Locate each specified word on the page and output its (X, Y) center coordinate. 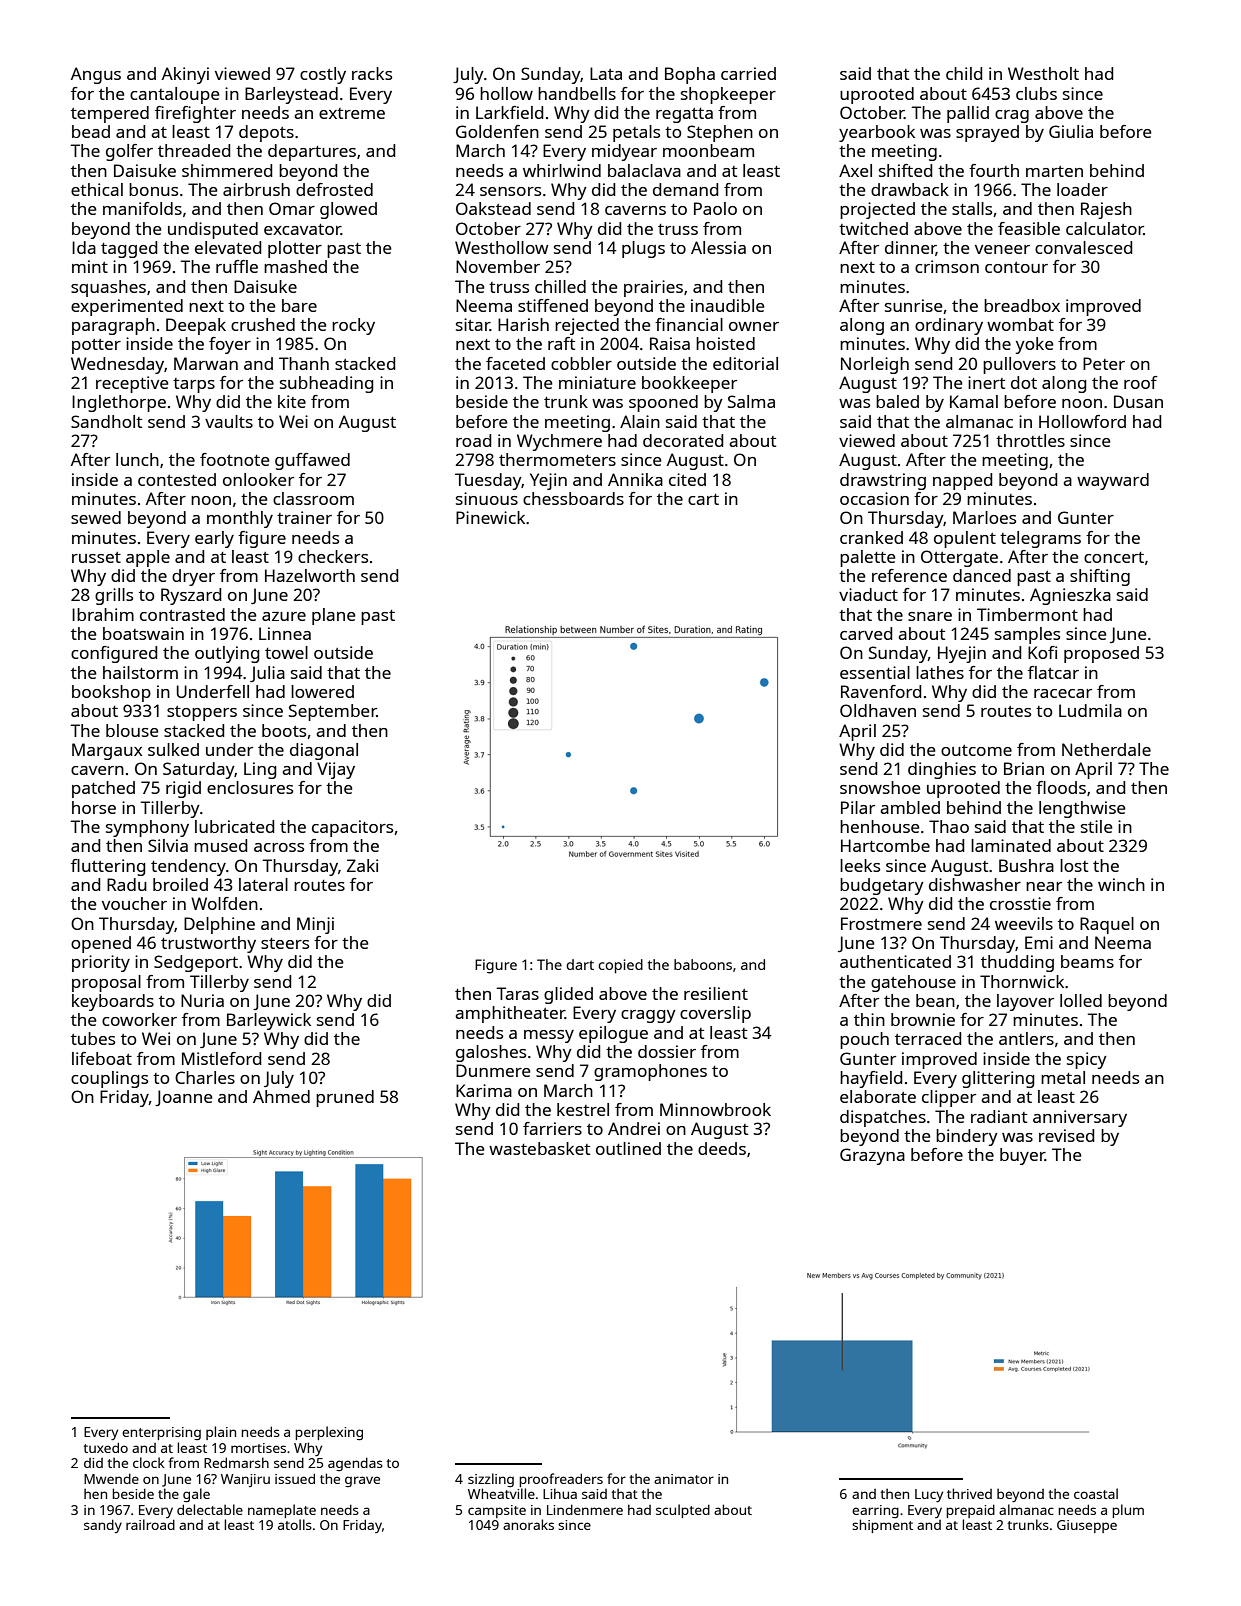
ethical (97, 189)
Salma (751, 401)
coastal (1096, 1493)
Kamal (974, 401)
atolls (295, 1524)
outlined (628, 1148)
